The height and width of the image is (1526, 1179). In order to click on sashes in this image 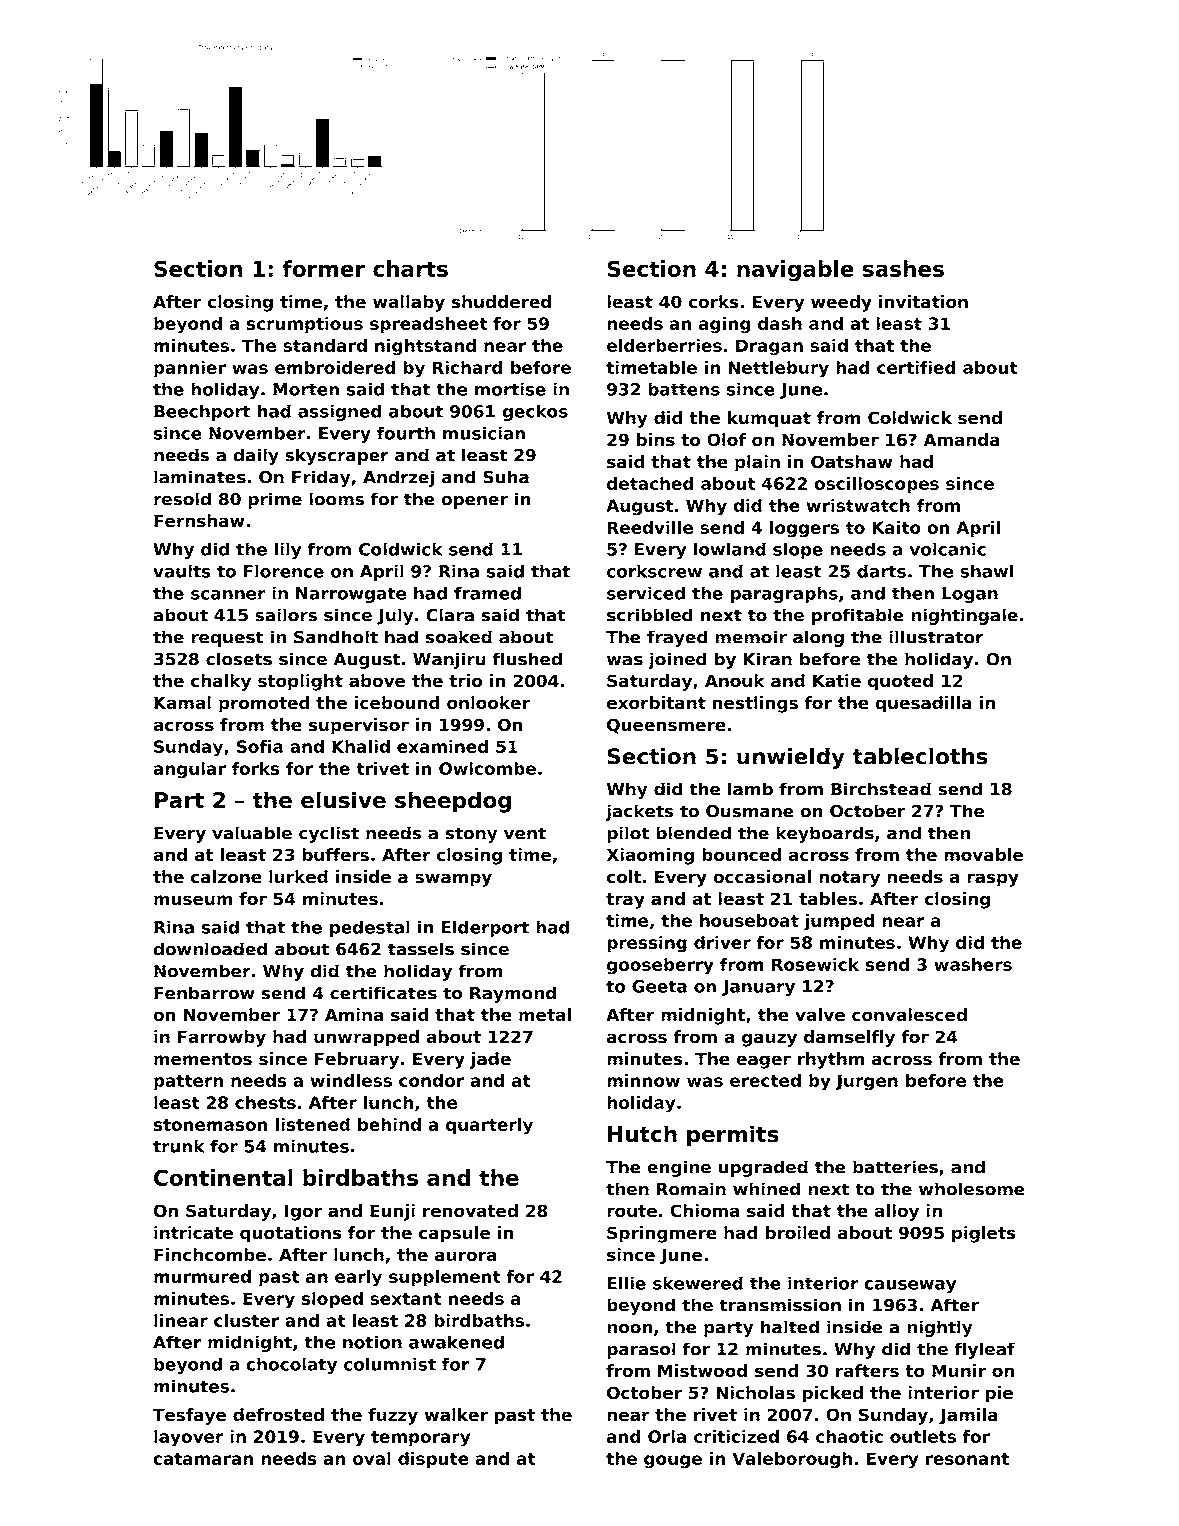, I will do `click(903, 268)`.
